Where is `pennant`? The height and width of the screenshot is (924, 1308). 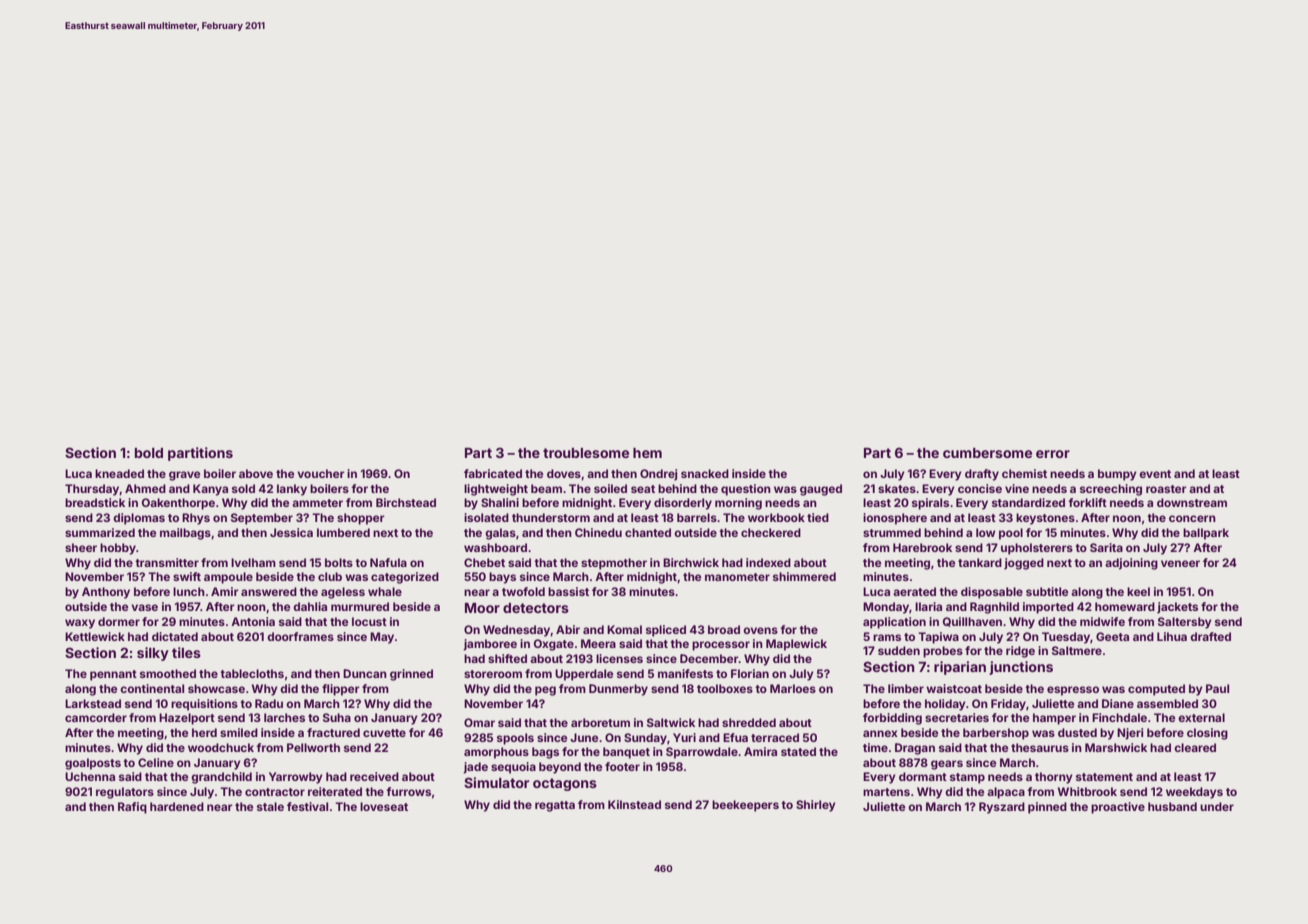
pennant is located at coordinates (113, 675).
